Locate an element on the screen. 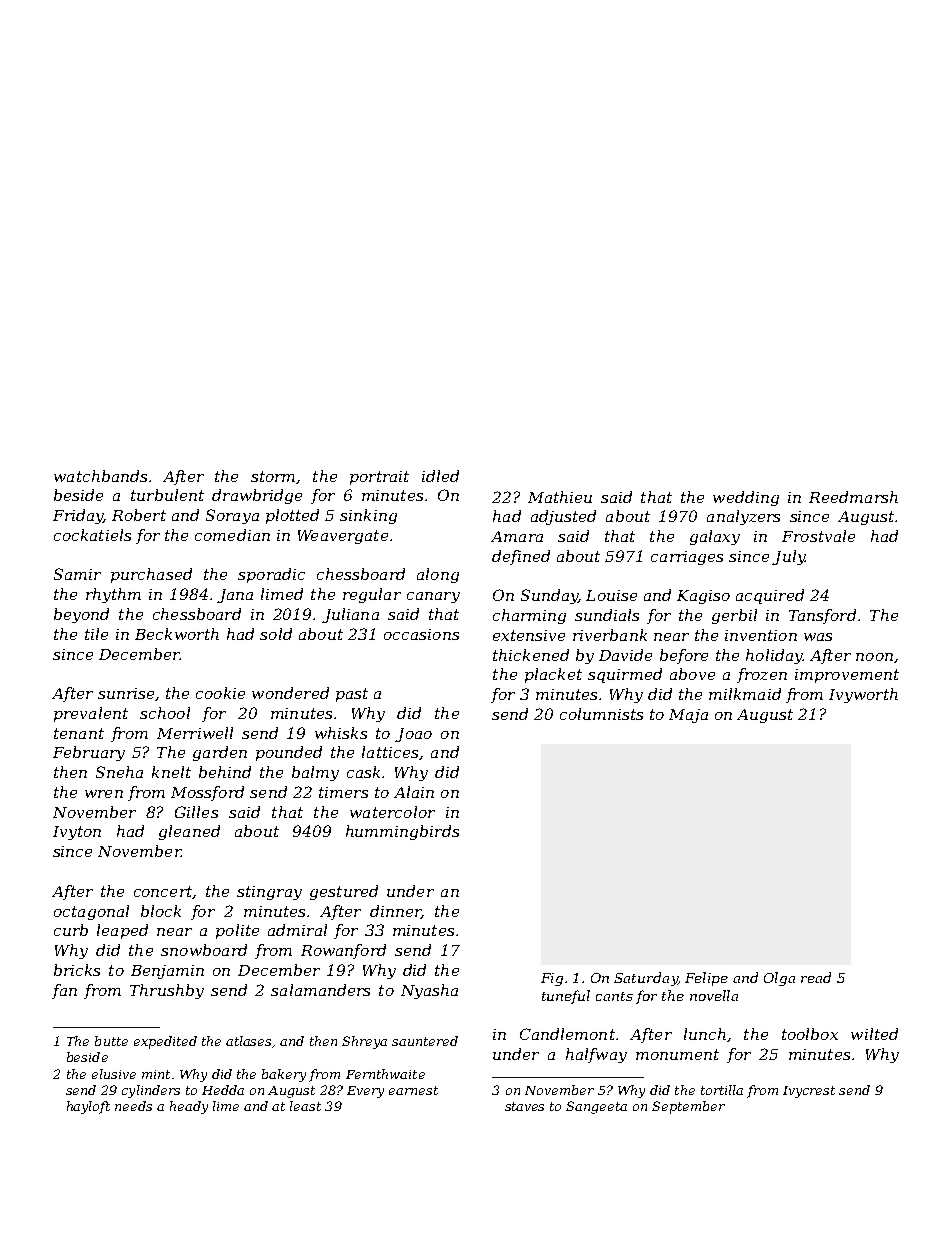 The image size is (952, 1233). watchbands is located at coordinates (100, 476).
